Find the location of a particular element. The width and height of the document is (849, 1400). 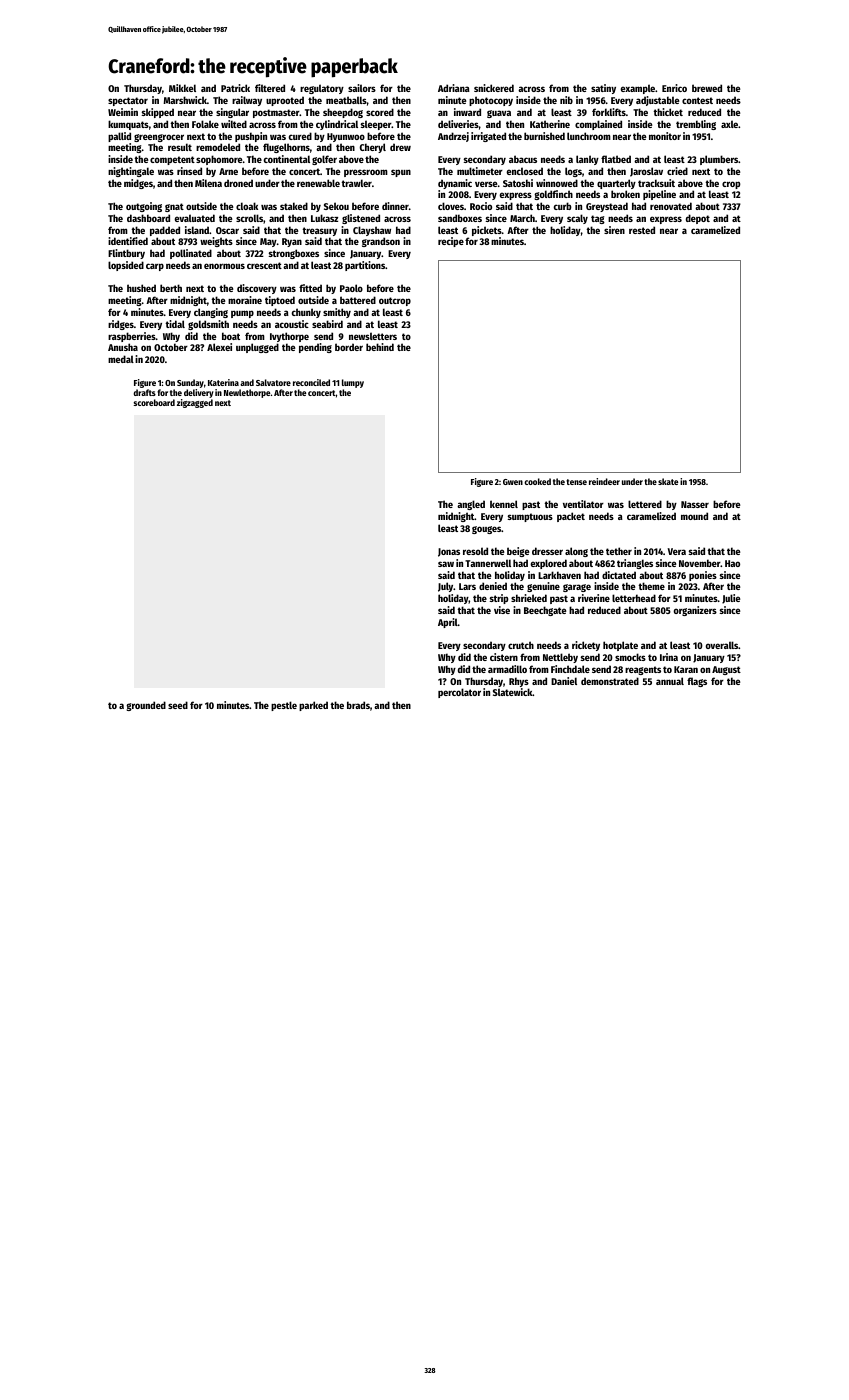

behind is located at coordinates (380, 347).
